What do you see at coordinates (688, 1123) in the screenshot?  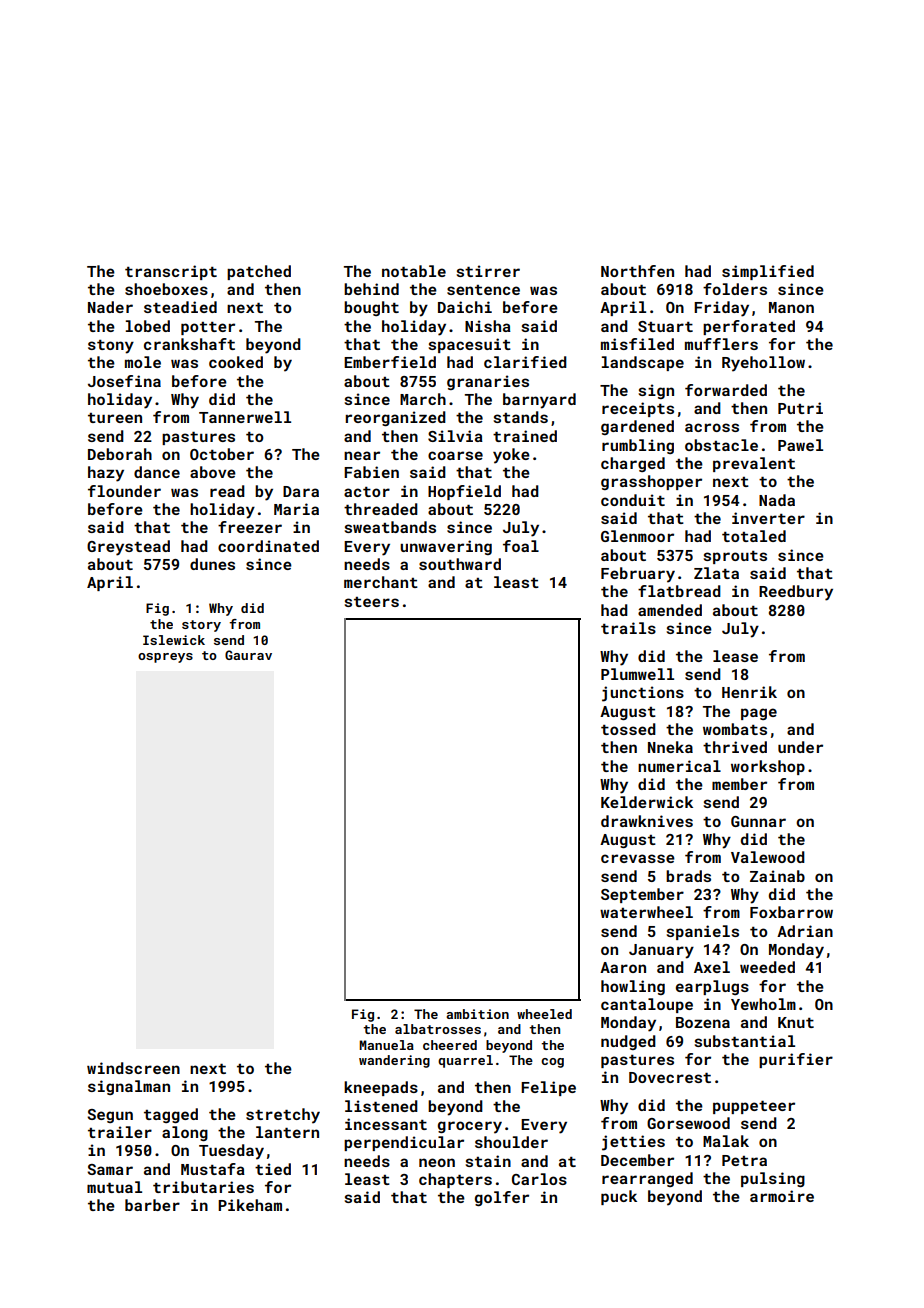 I see `Gorsewood` at bounding box center [688, 1123].
